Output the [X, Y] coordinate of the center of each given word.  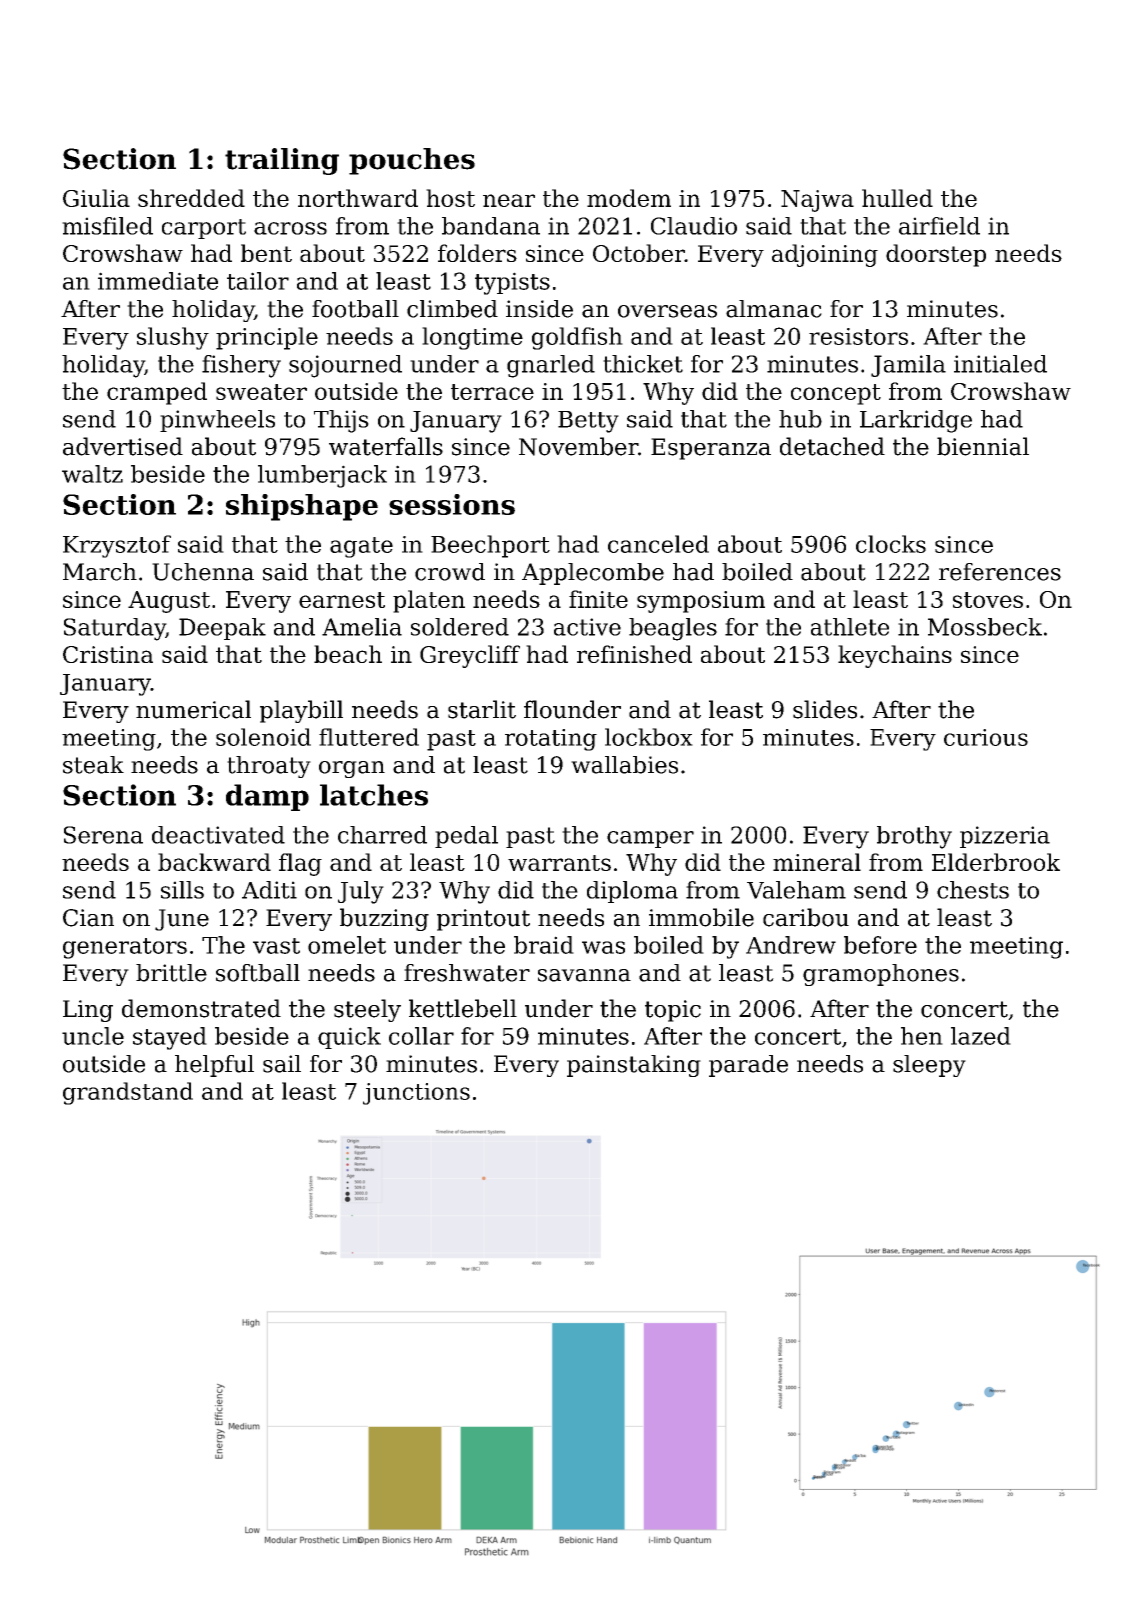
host [450, 198]
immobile [701, 917]
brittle [171, 973]
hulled [897, 198]
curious [986, 737]
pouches [412, 161]
